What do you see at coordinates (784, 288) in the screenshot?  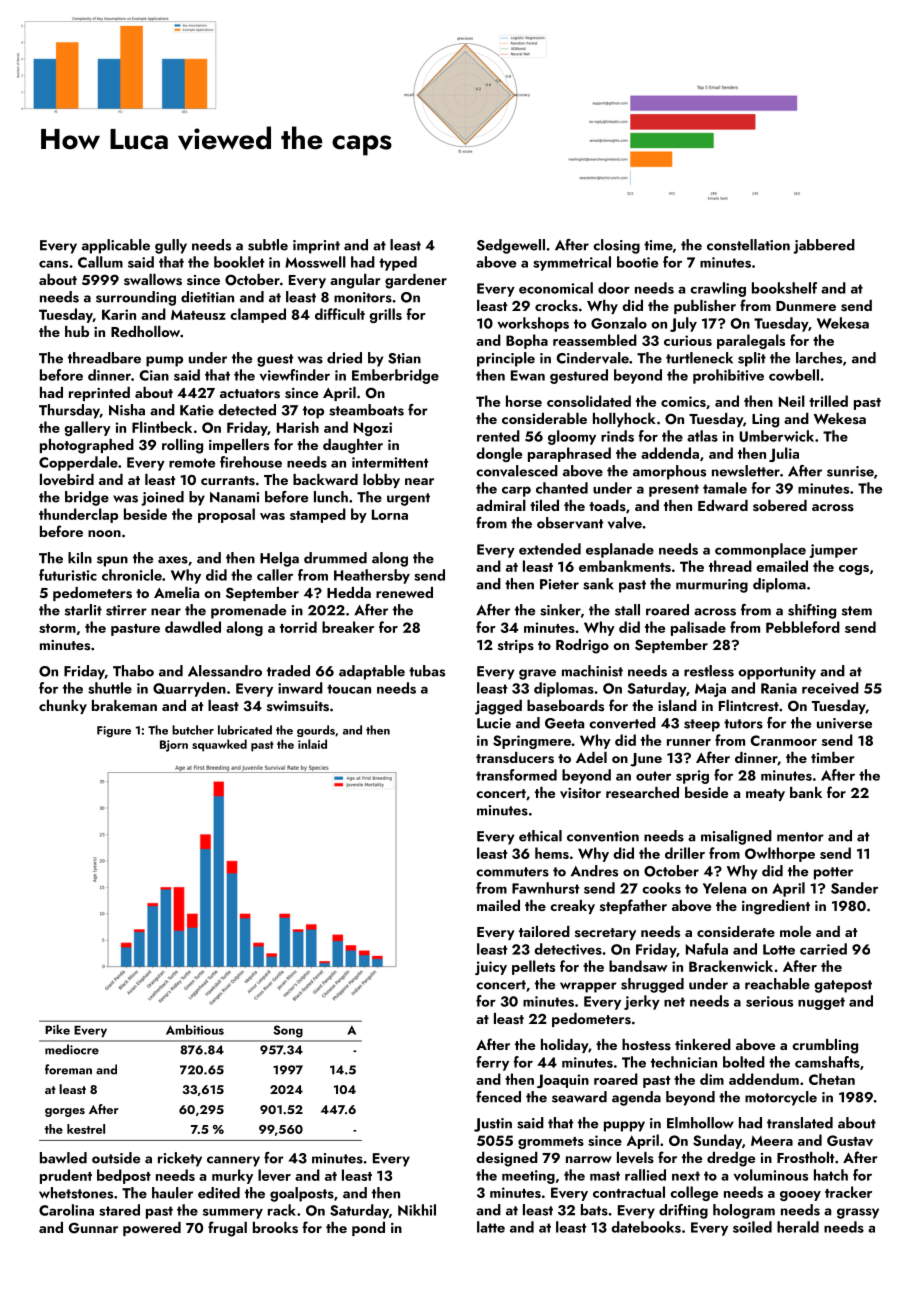 I see `bookshelf` at bounding box center [784, 288].
